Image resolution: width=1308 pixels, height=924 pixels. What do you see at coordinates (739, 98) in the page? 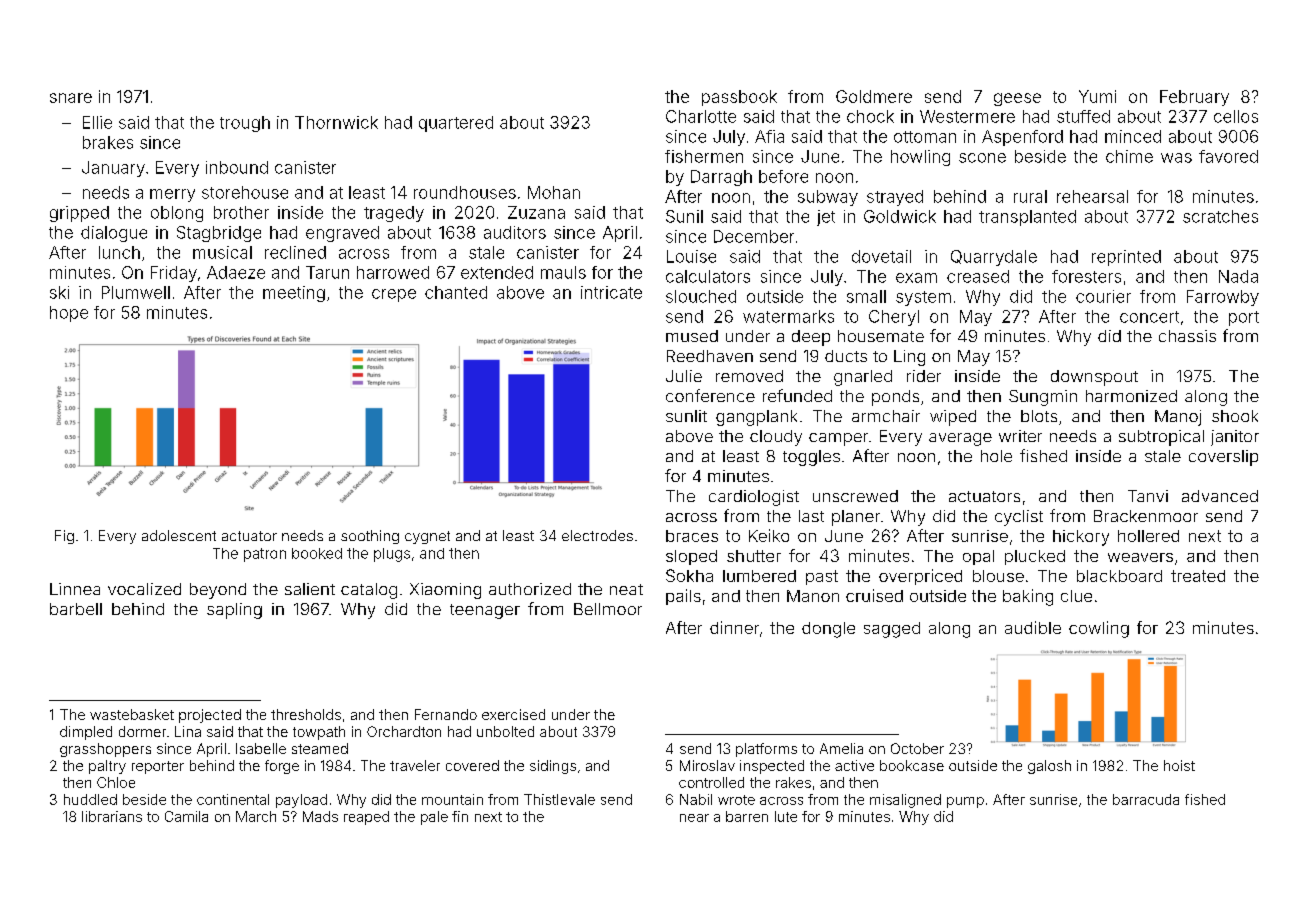
I see `passbook` at bounding box center [739, 98].
